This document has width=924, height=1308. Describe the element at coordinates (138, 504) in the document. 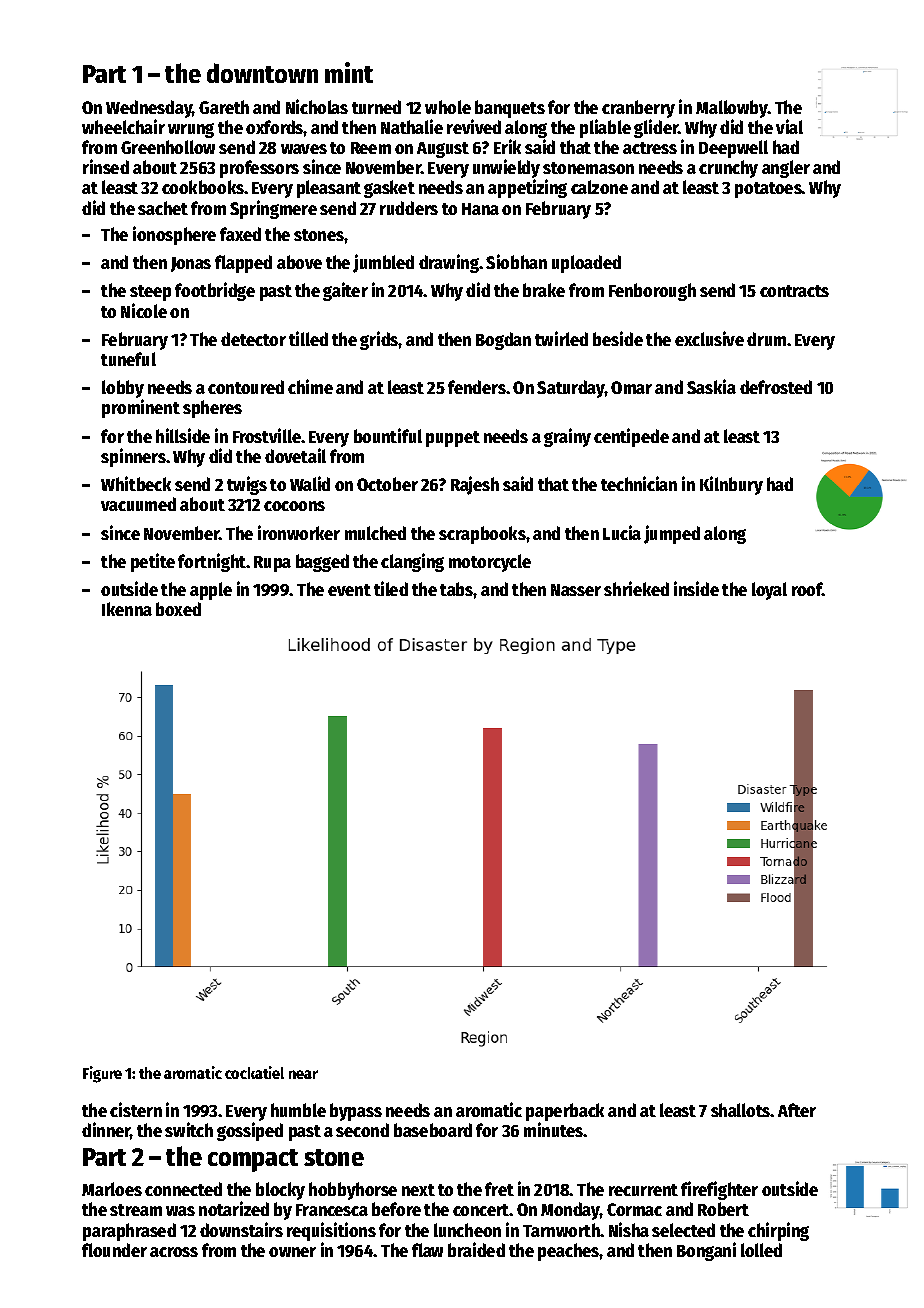

I see `vacuumed` at that location.
